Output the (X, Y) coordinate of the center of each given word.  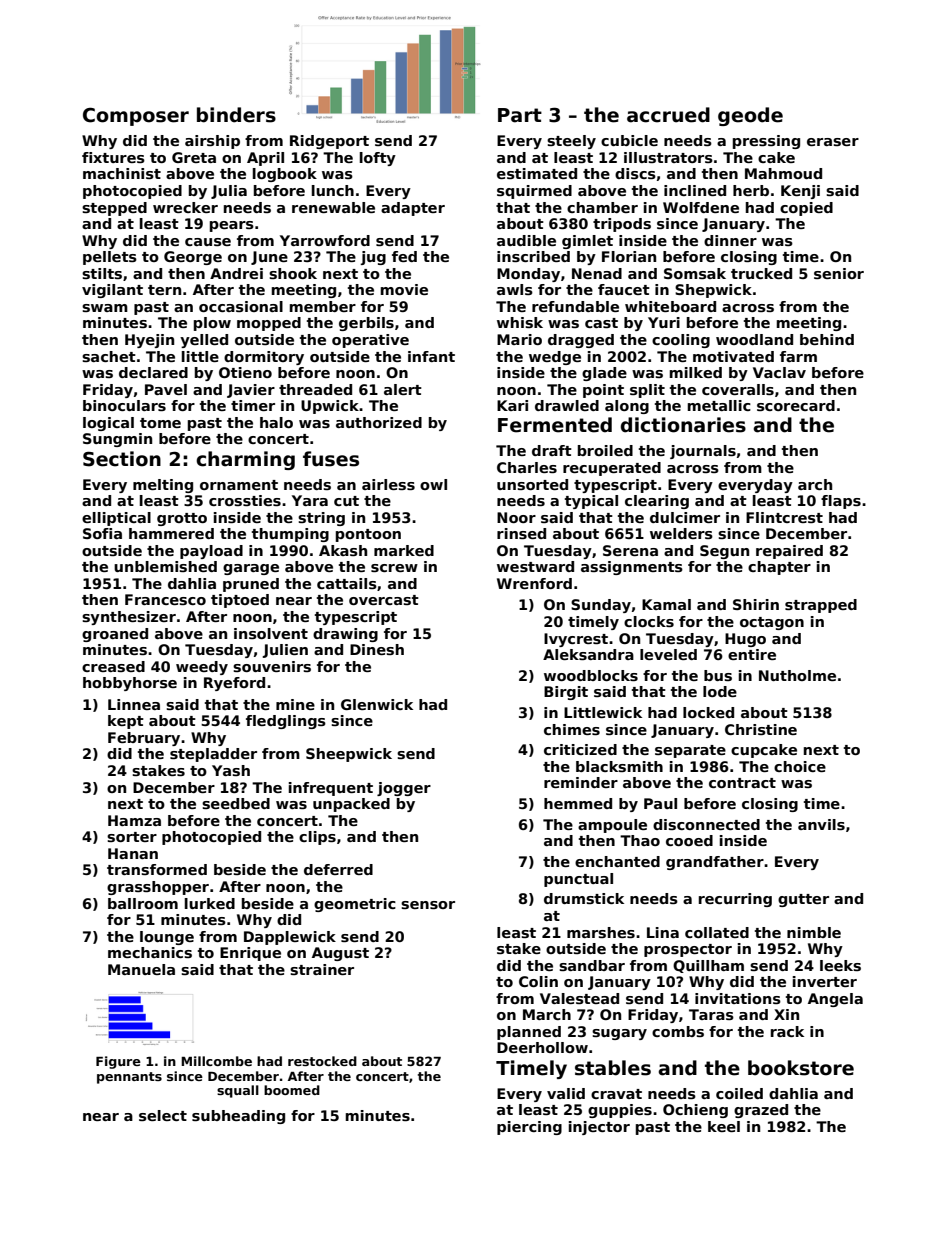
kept (126, 722)
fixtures (113, 157)
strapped (821, 606)
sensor (428, 905)
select (163, 1115)
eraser (833, 142)
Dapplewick (290, 938)
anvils (821, 824)
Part (520, 115)
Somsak (695, 273)
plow (212, 324)
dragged (581, 341)
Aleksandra (588, 654)
